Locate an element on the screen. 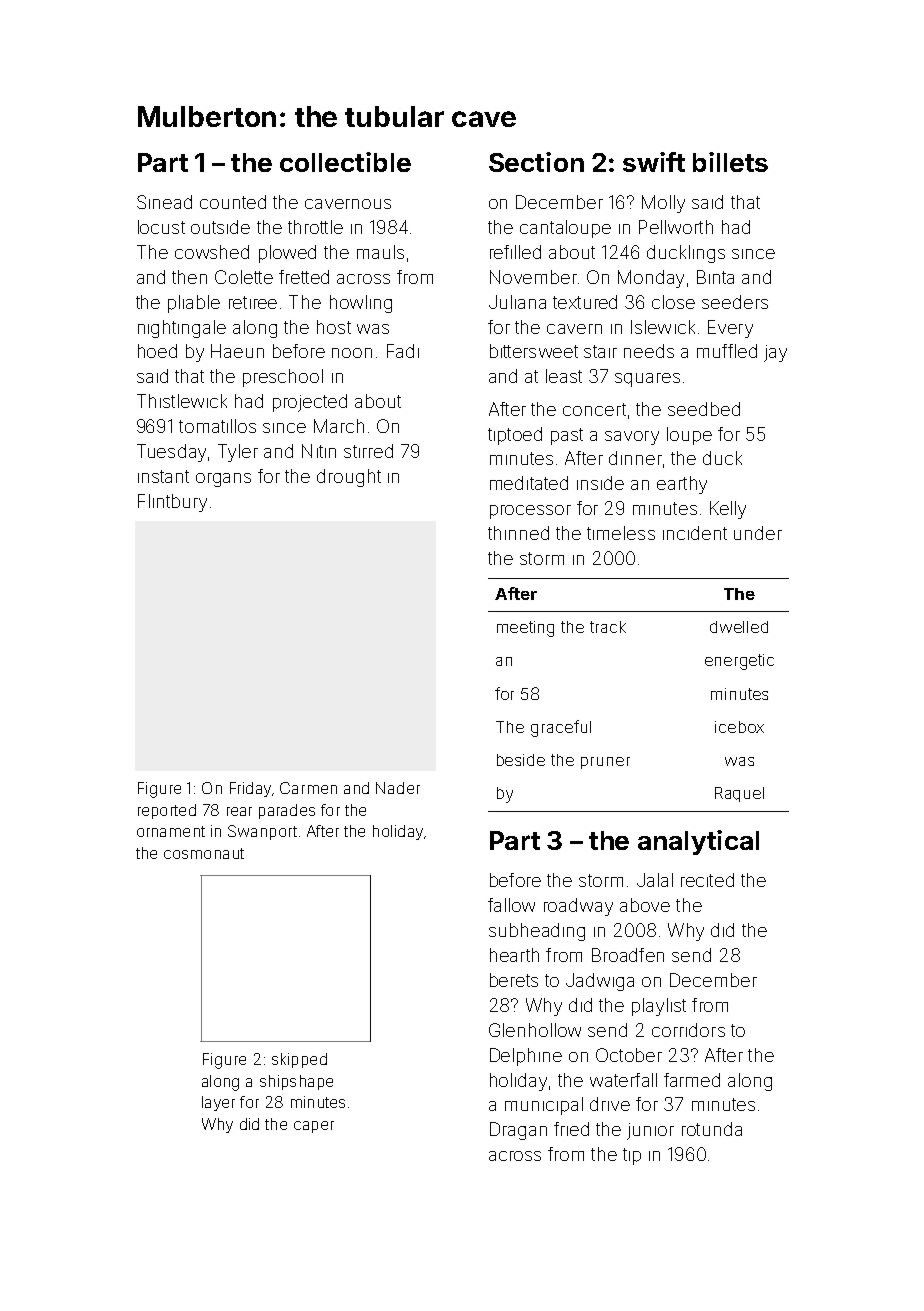 This screenshot has width=924, height=1311. skipped is located at coordinates (299, 1060).
